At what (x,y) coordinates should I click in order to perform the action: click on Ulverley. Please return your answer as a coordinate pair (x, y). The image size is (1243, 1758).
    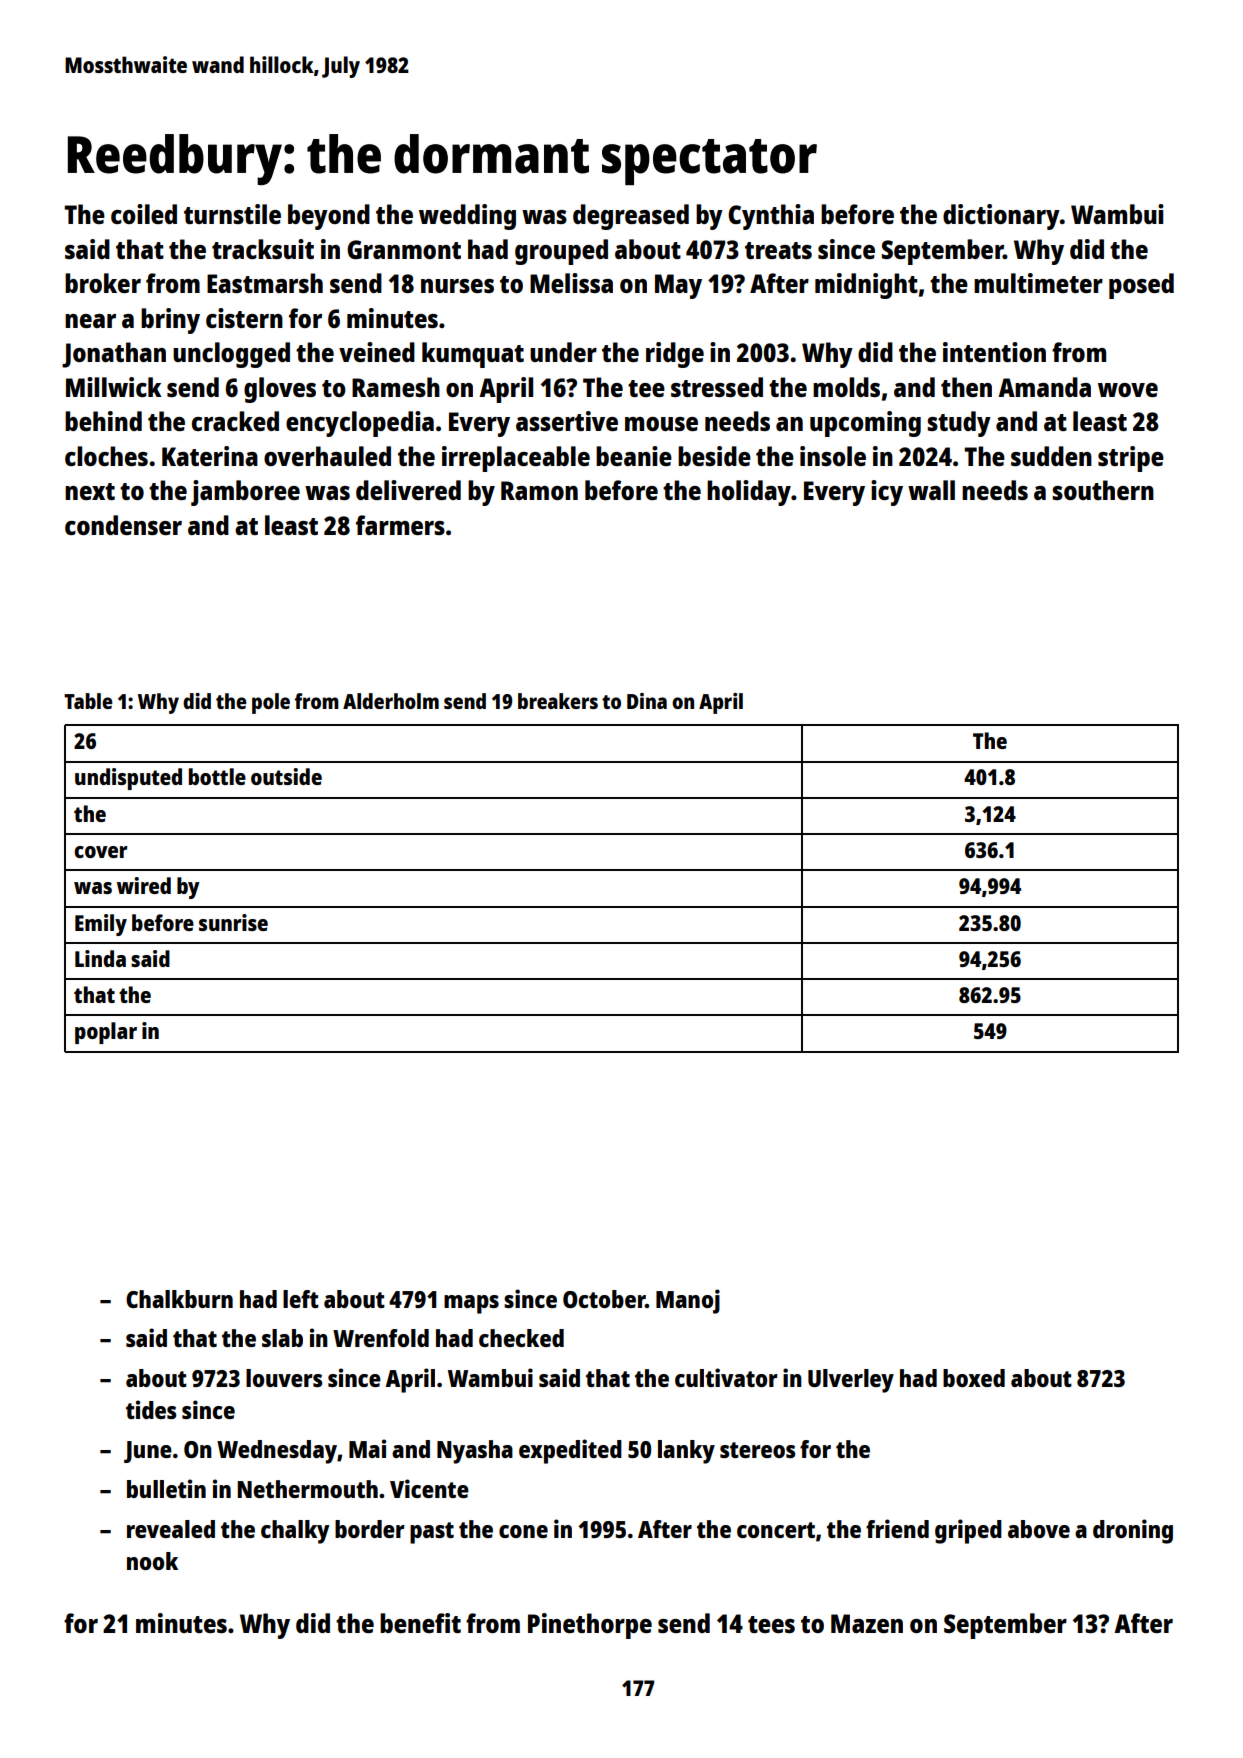
    Looking at the image, I should click on (851, 1381).
